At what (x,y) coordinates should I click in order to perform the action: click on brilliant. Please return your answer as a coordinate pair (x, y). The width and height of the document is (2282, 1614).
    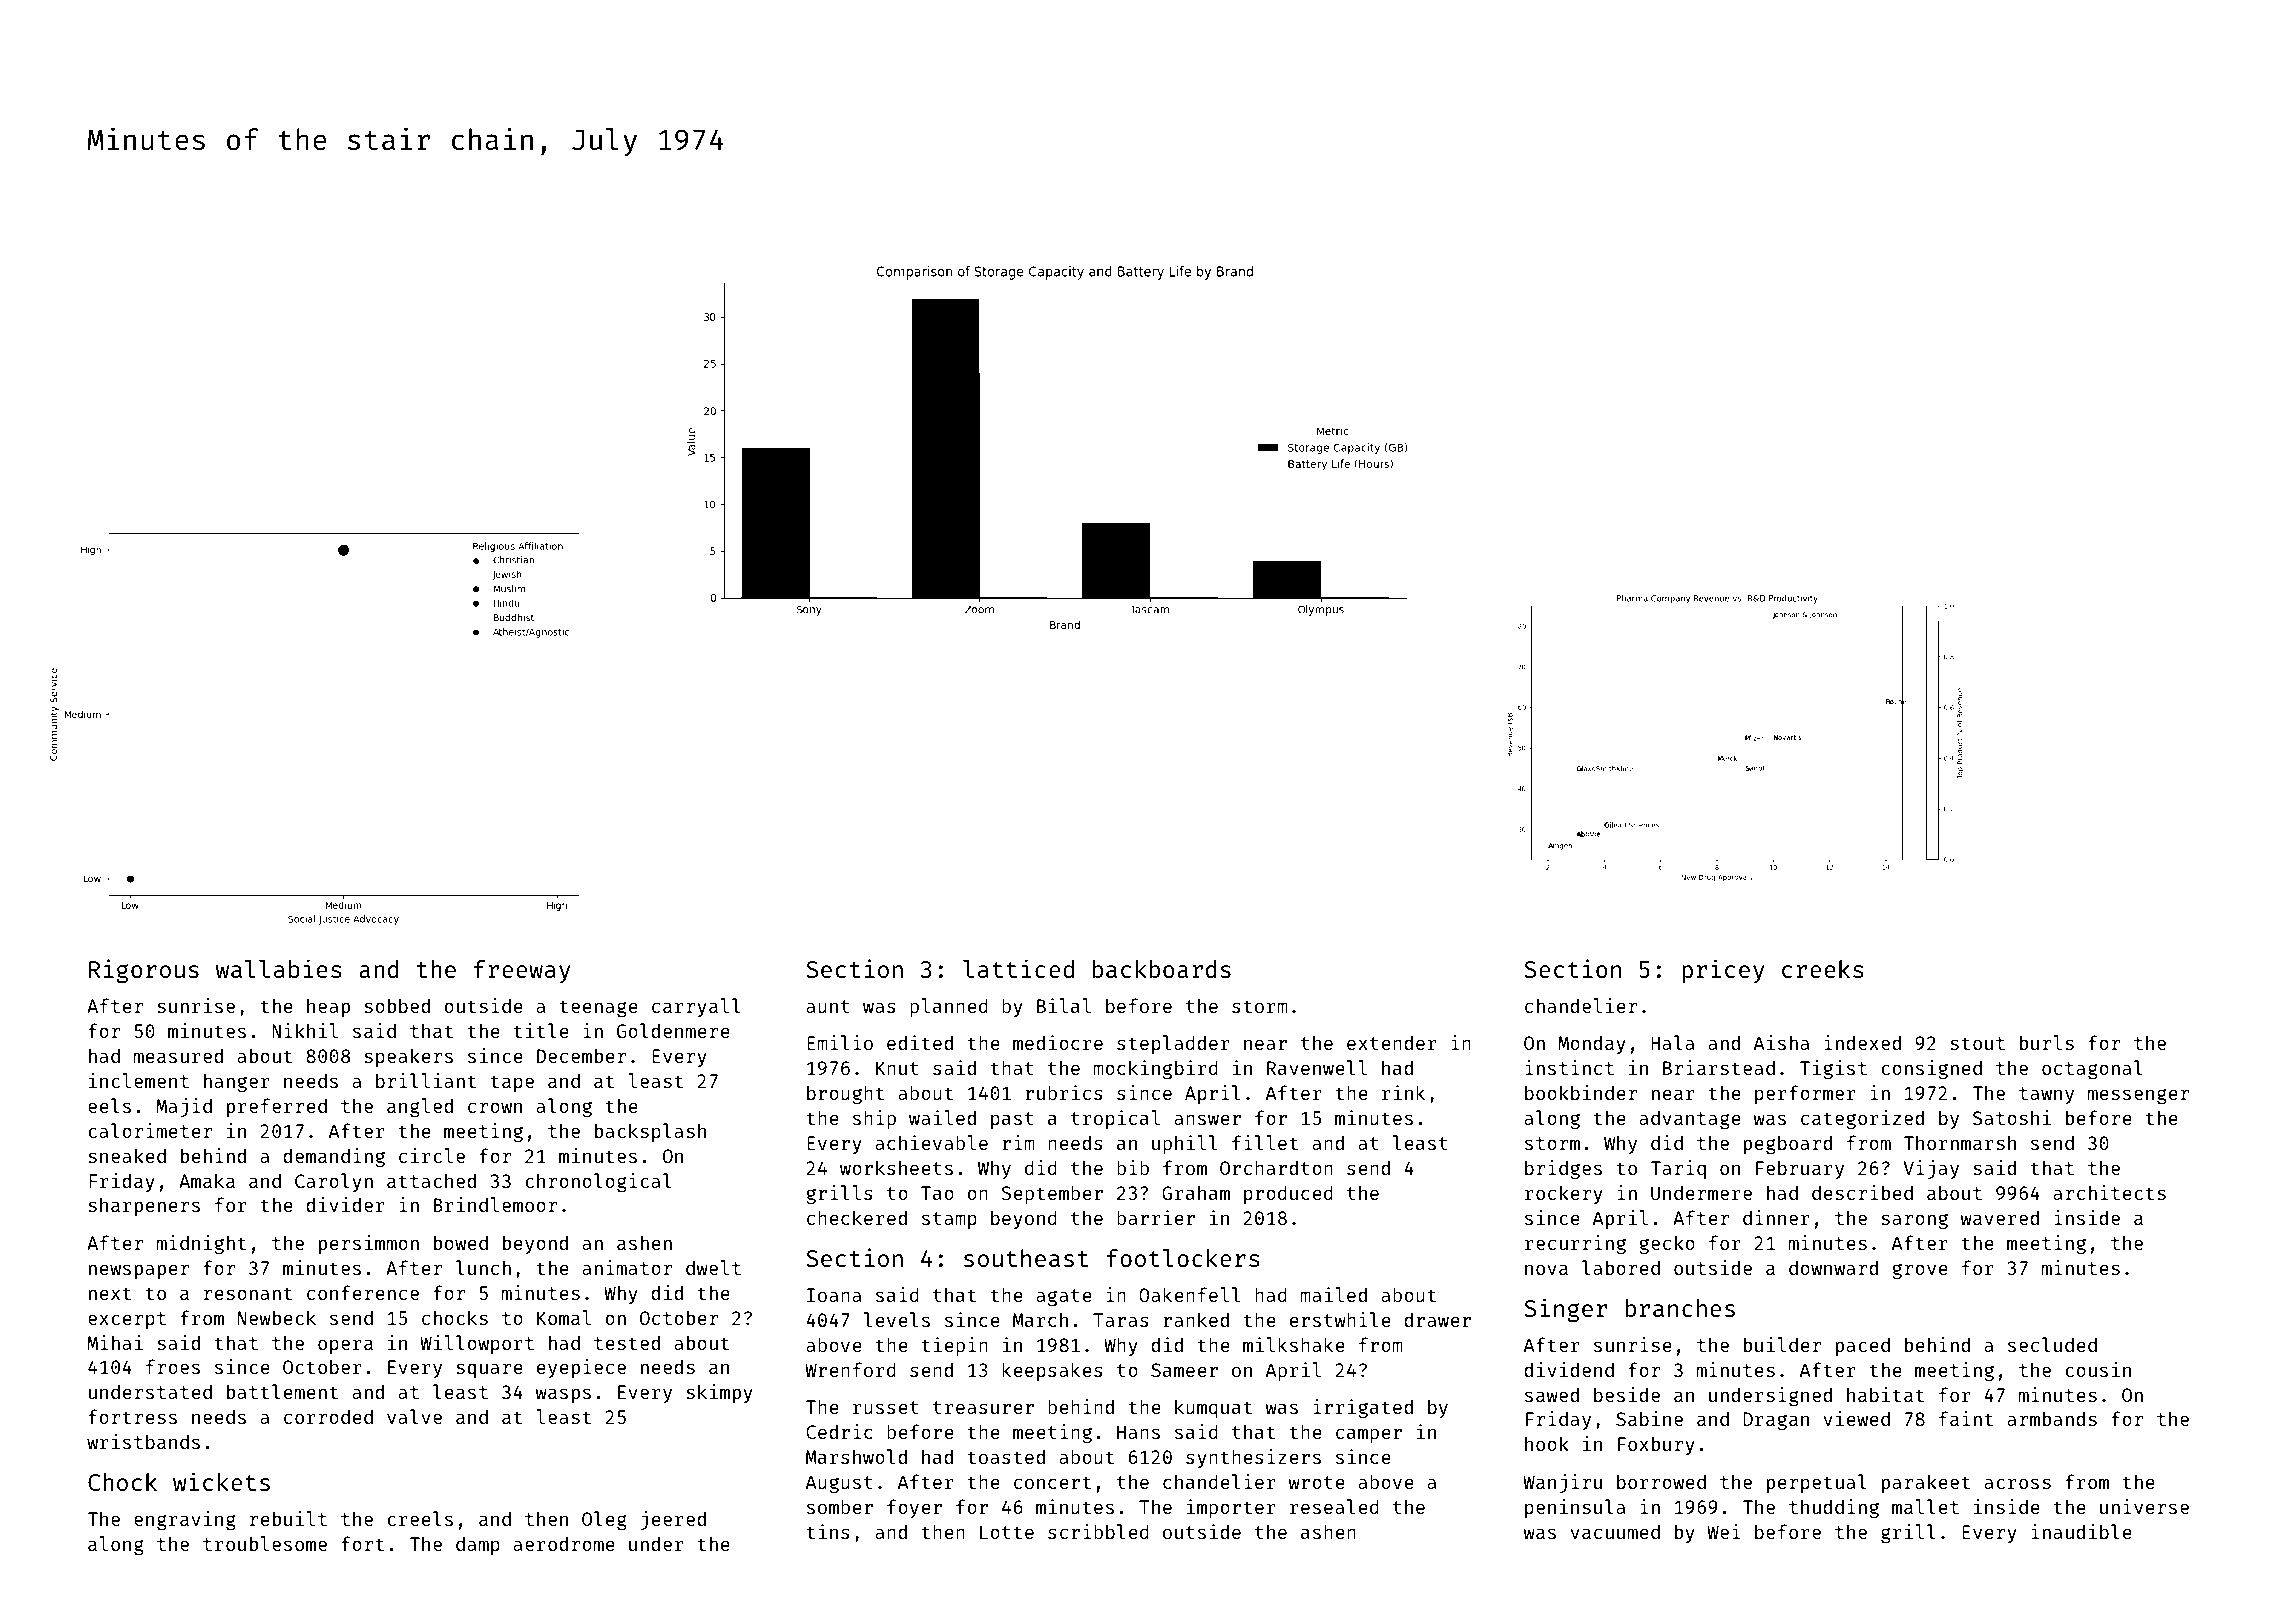
    Looking at the image, I should click on (426, 1080).
